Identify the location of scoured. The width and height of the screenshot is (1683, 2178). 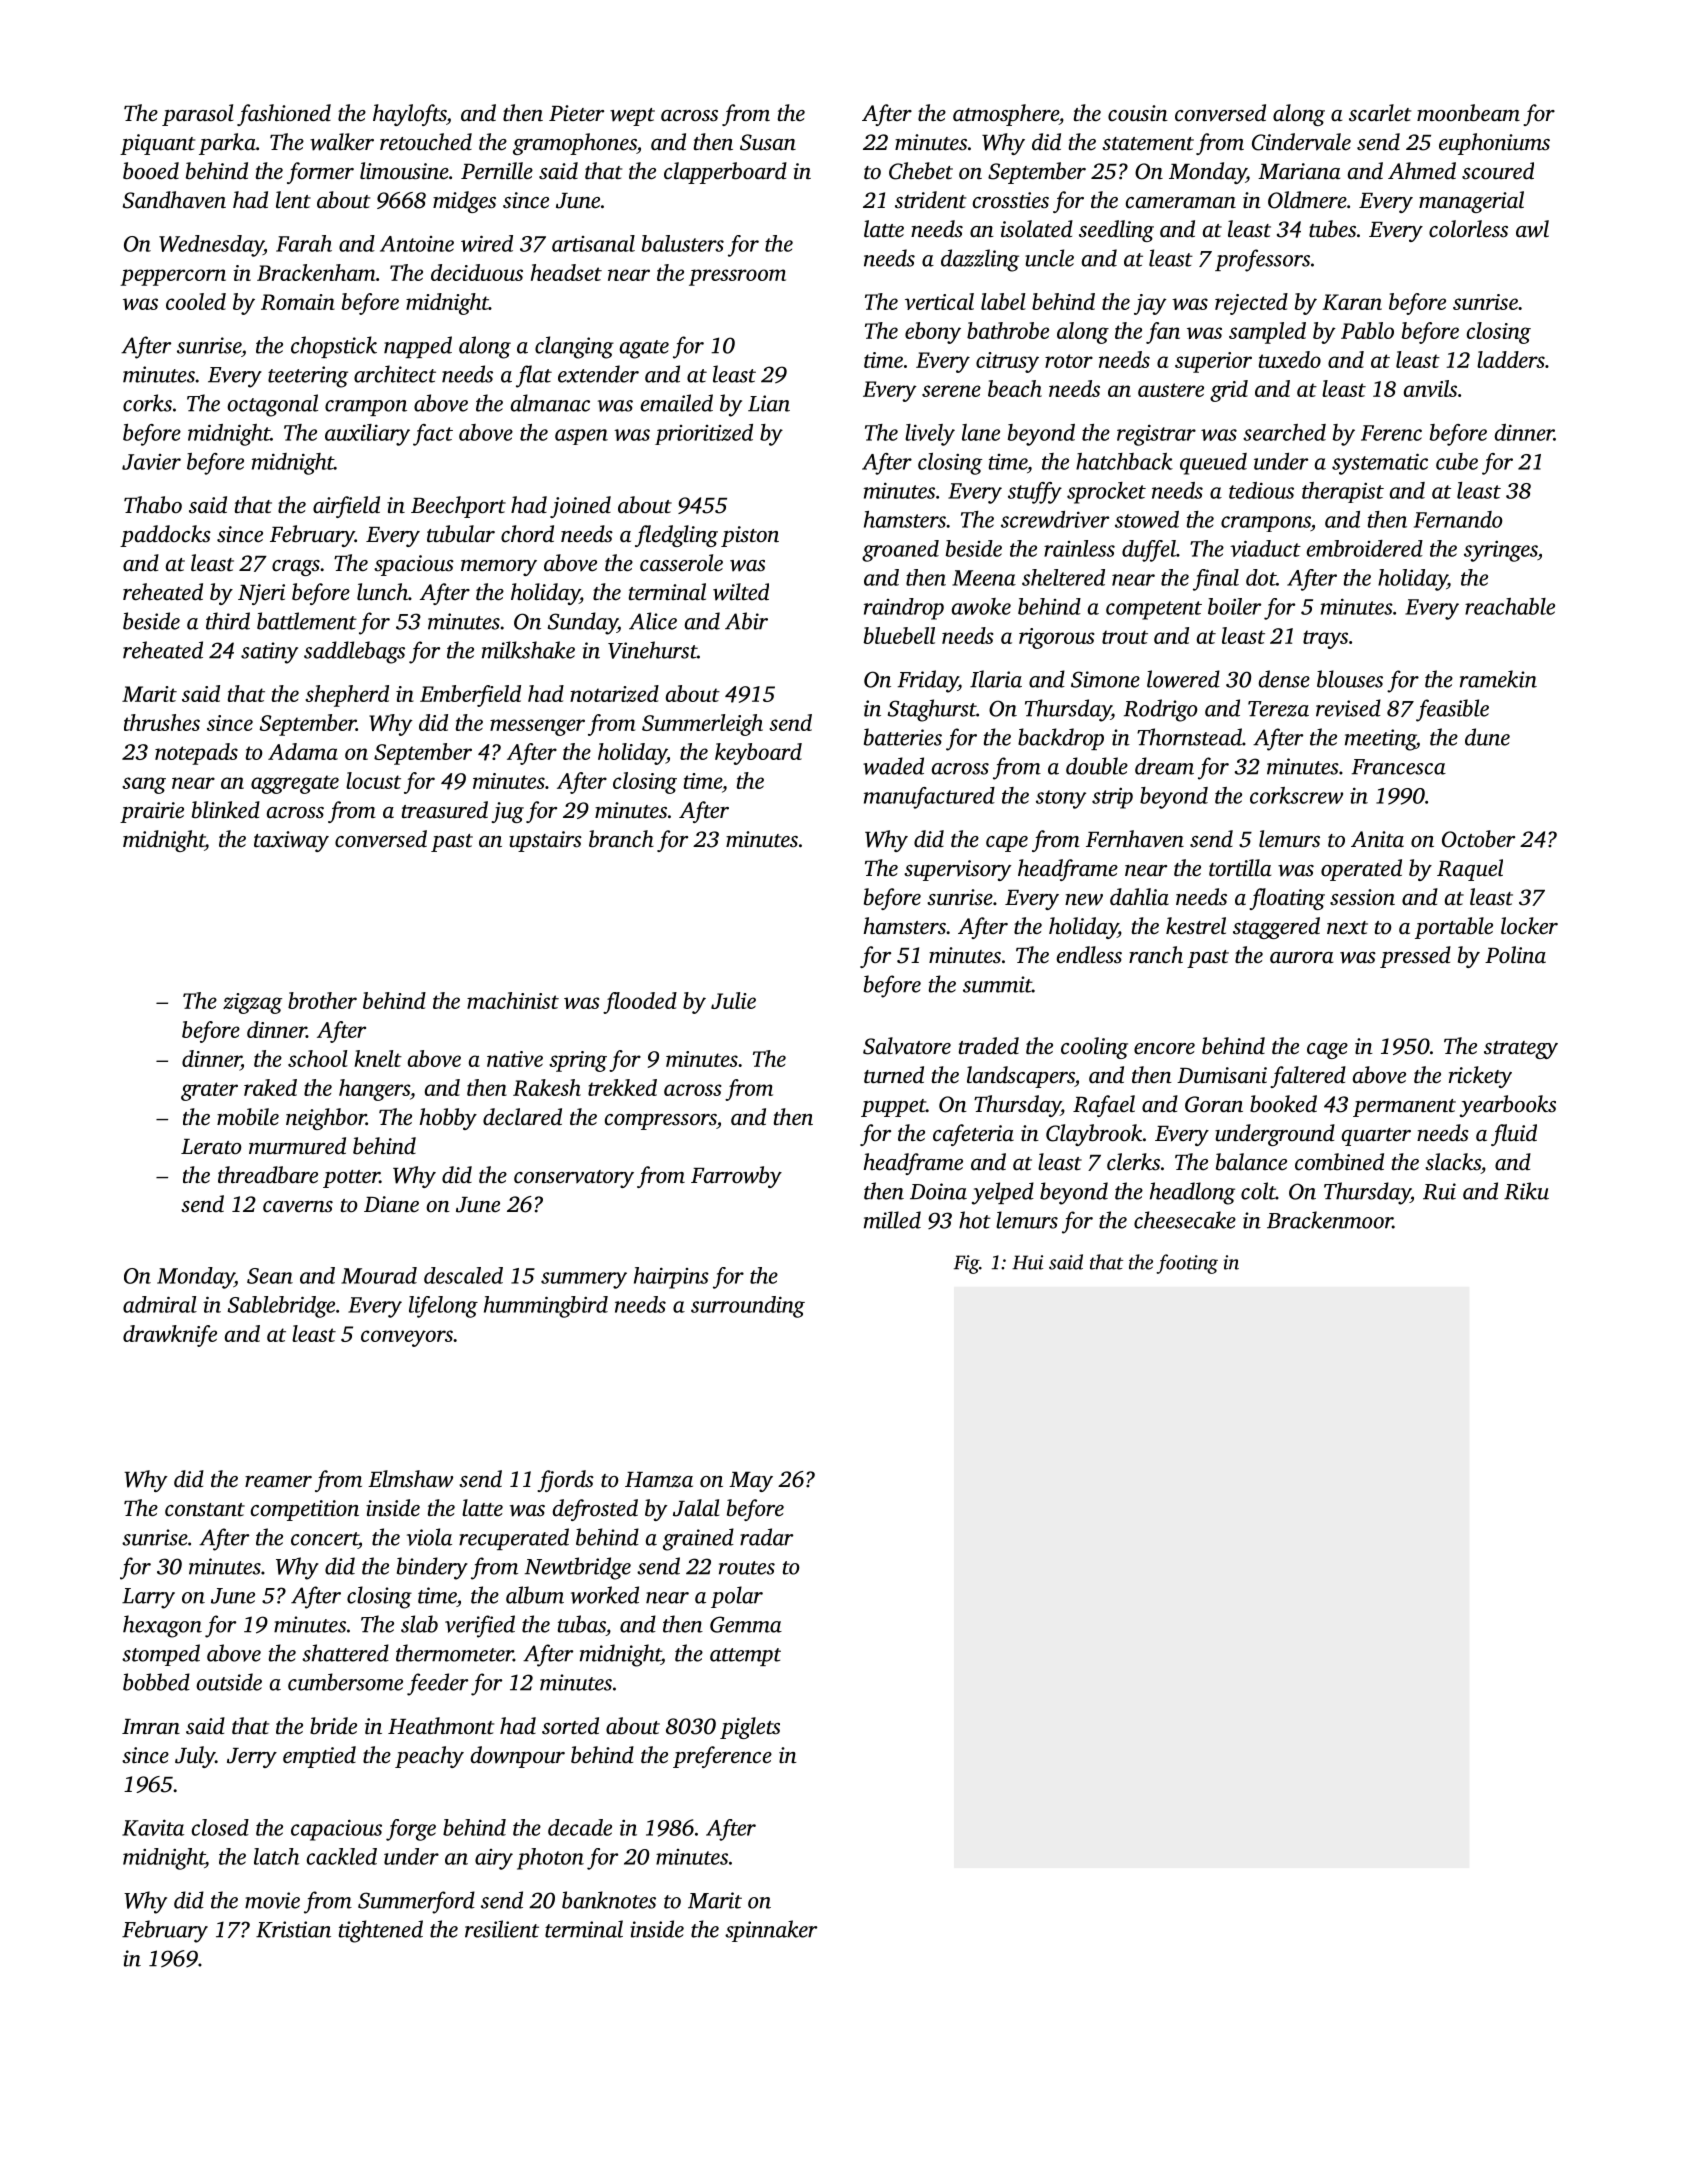
(1498, 171).
